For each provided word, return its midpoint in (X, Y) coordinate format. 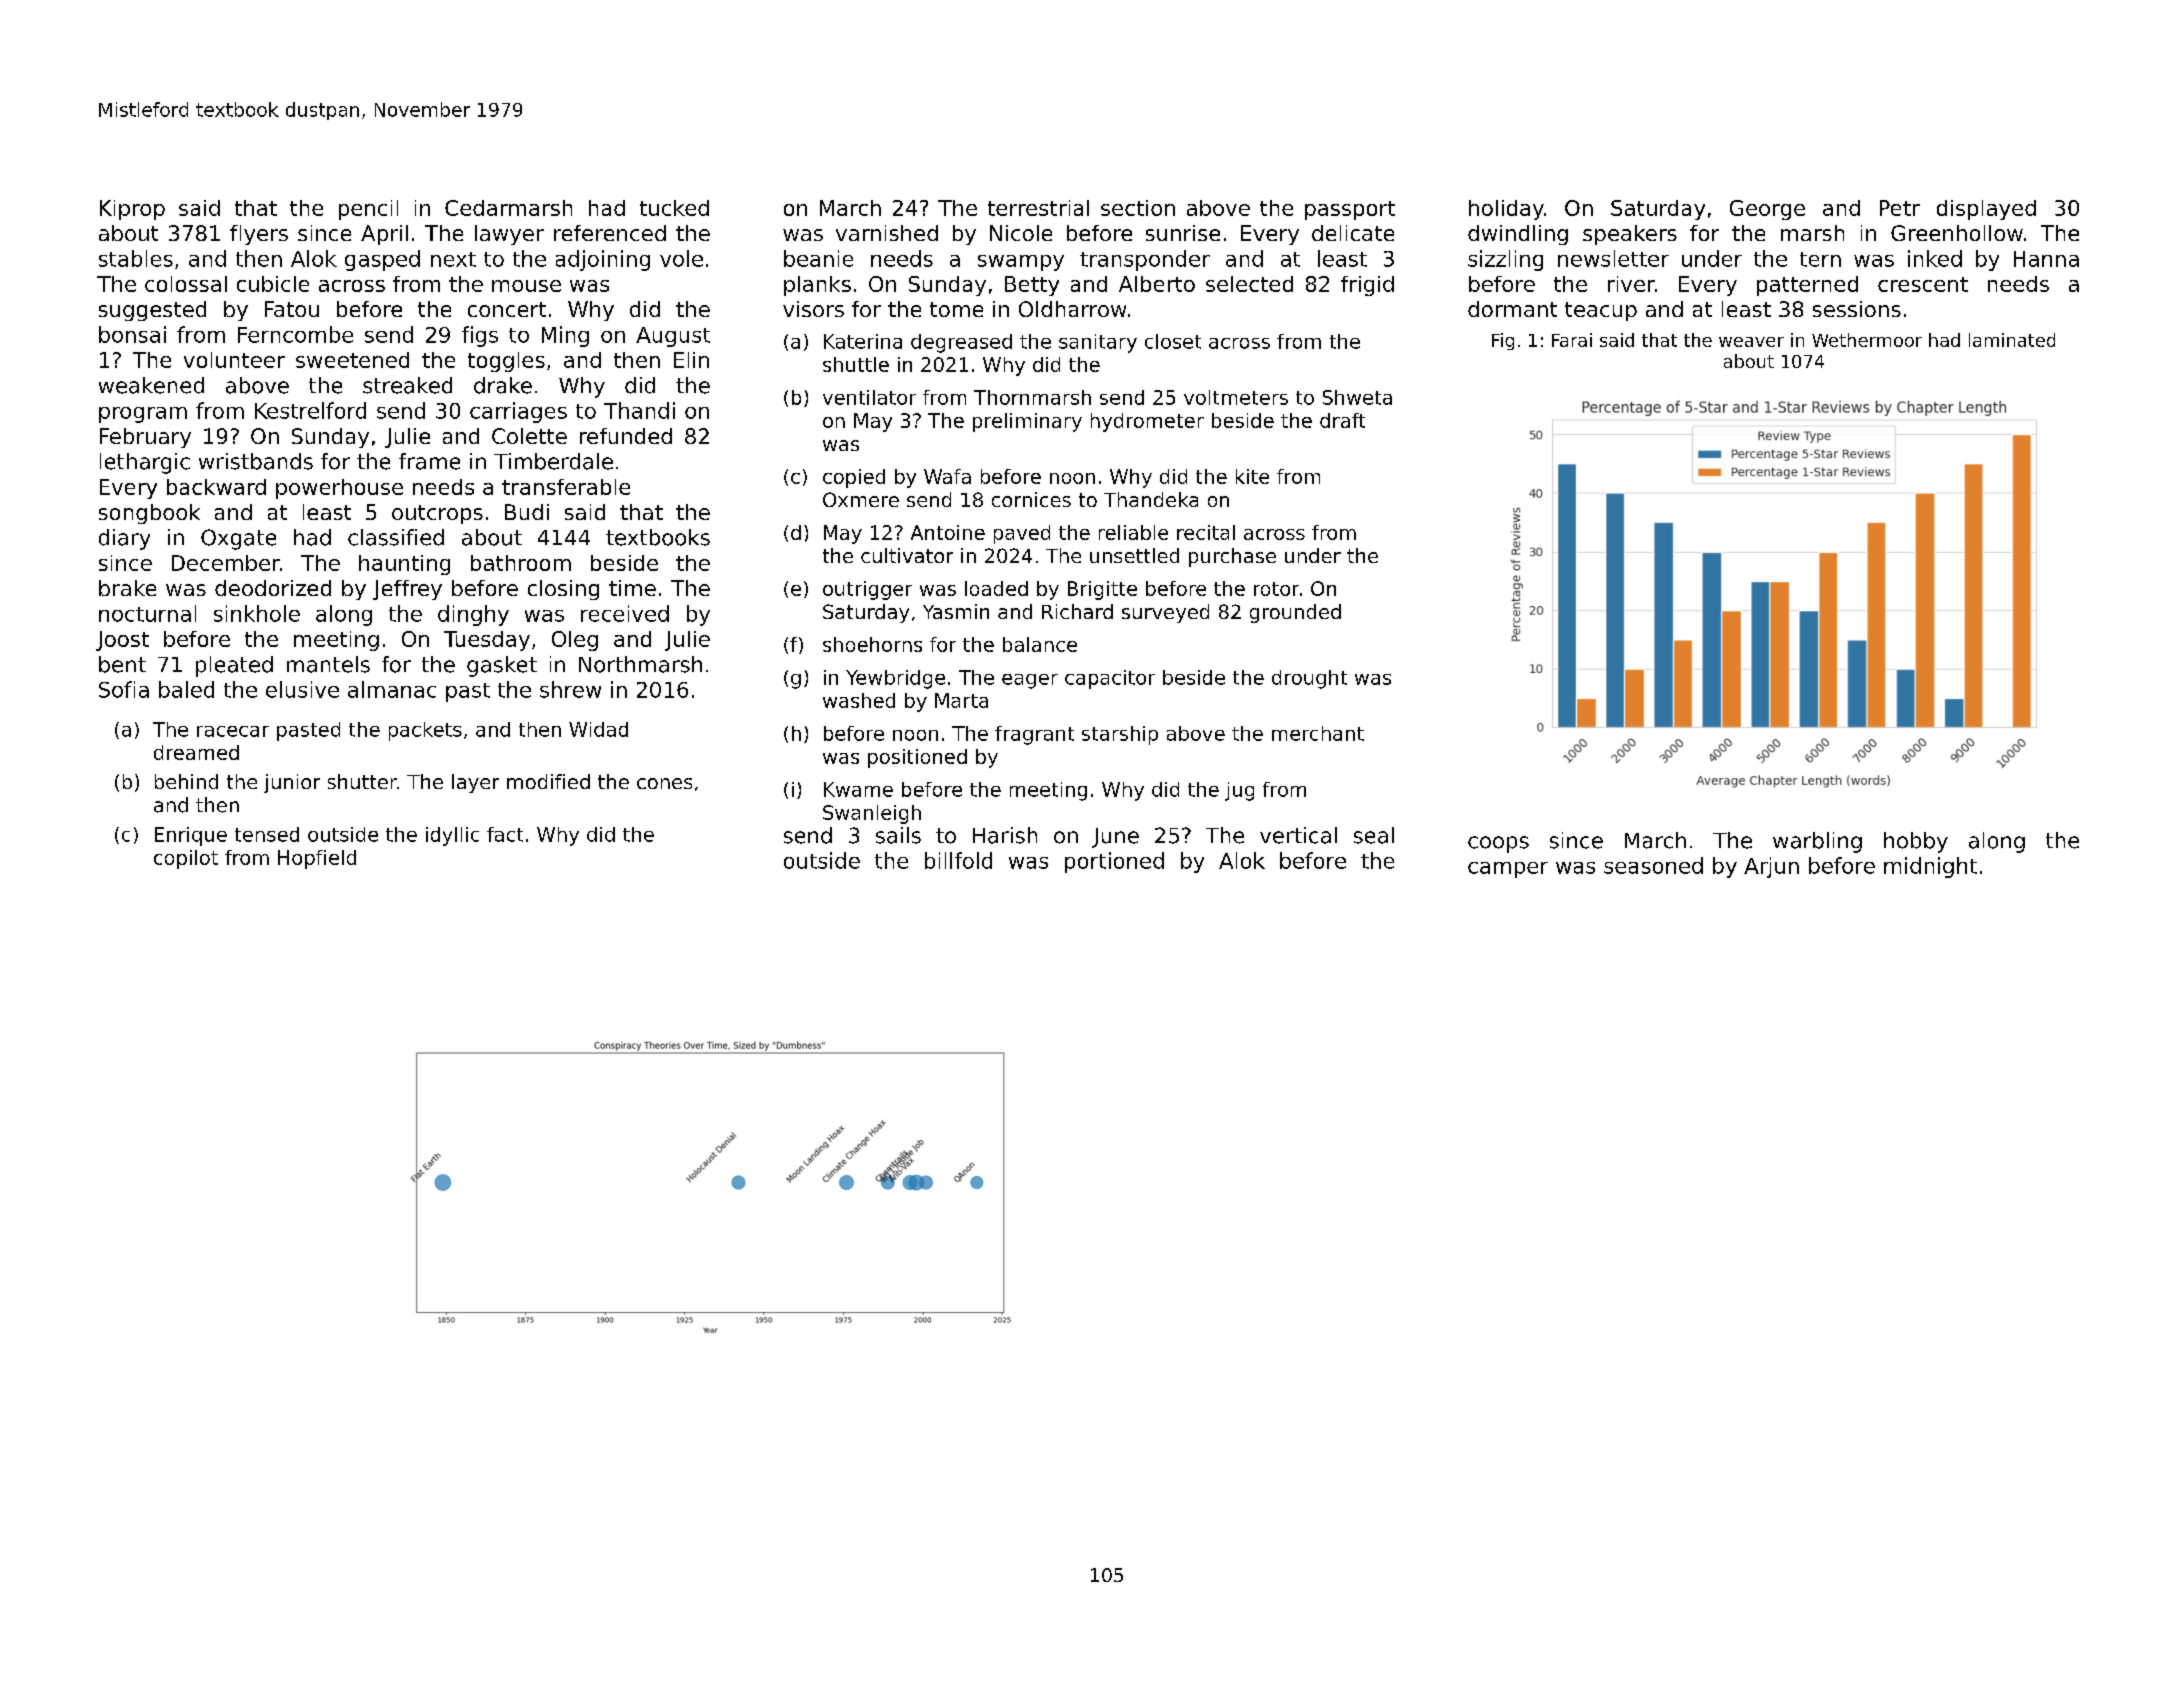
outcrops (437, 514)
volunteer (234, 360)
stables (136, 258)
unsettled (1134, 555)
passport (1350, 210)
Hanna (2046, 259)
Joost (122, 641)
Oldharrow (1072, 309)
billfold (958, 860)
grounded (1295, 613)
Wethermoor (1867, 340)
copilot (186, 859)
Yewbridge (895, 679)
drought (1309, 679)
